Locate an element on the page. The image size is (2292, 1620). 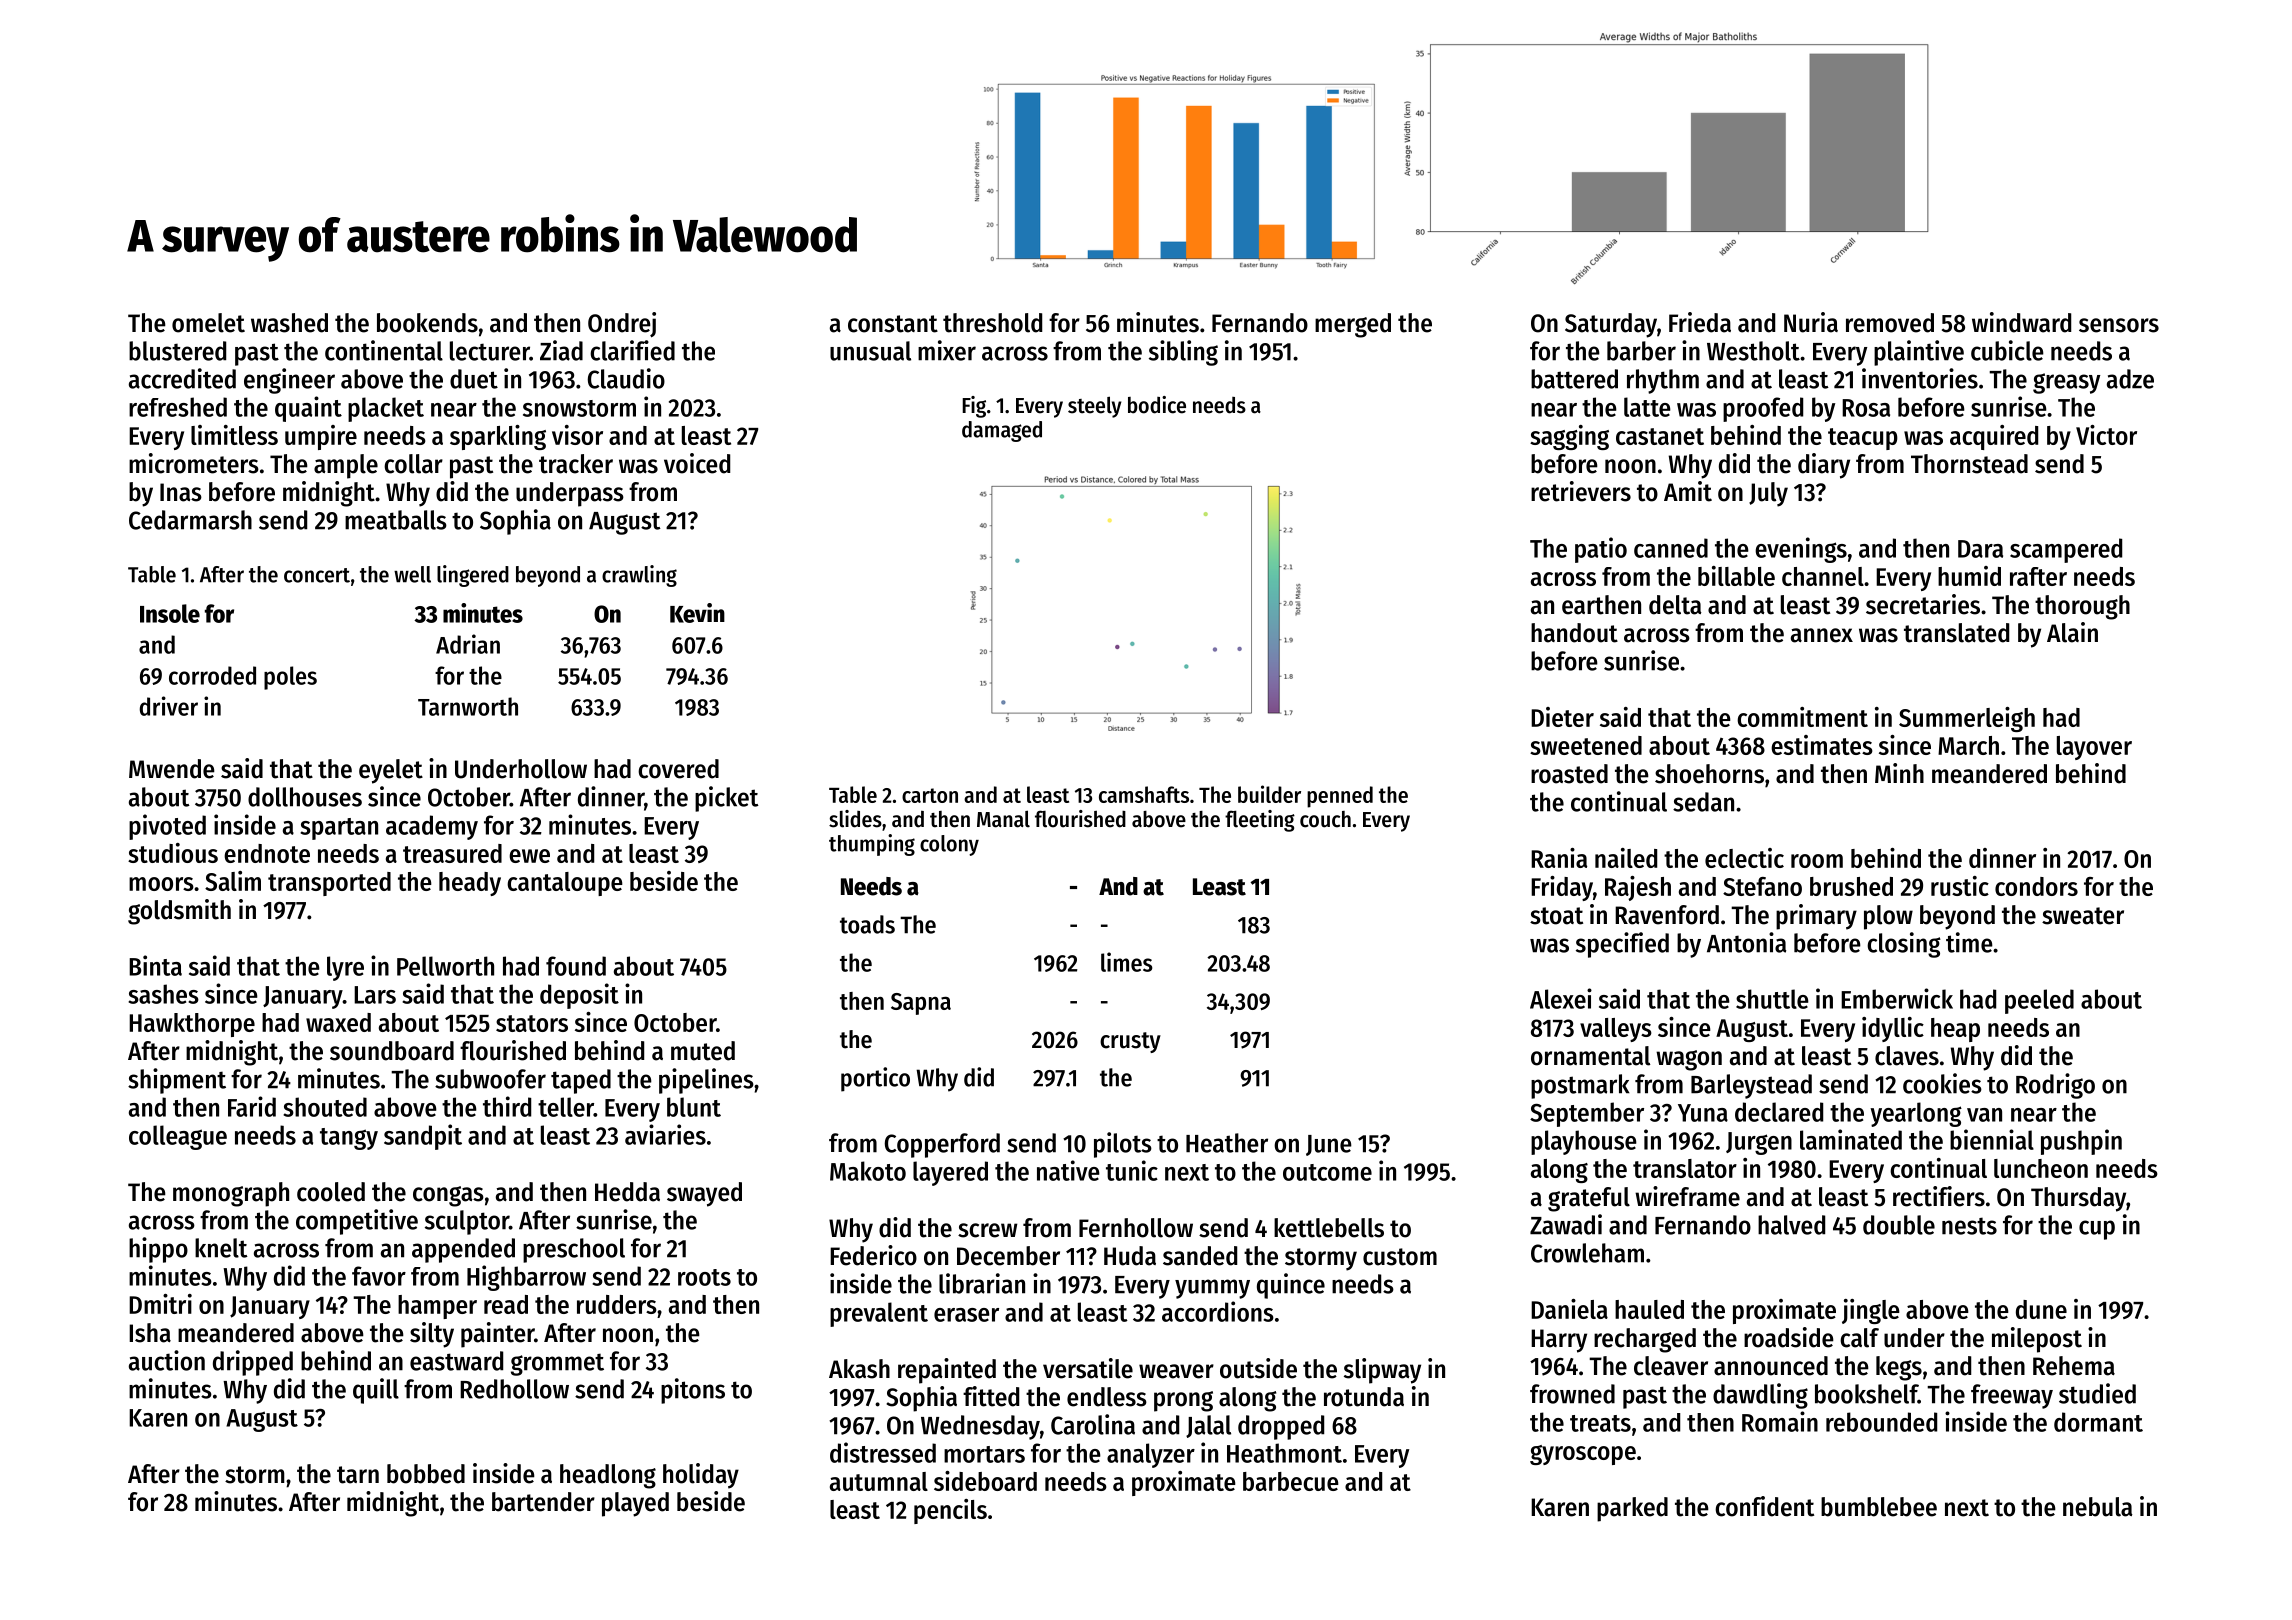
rustic is located at coordinates (1960, 886).
